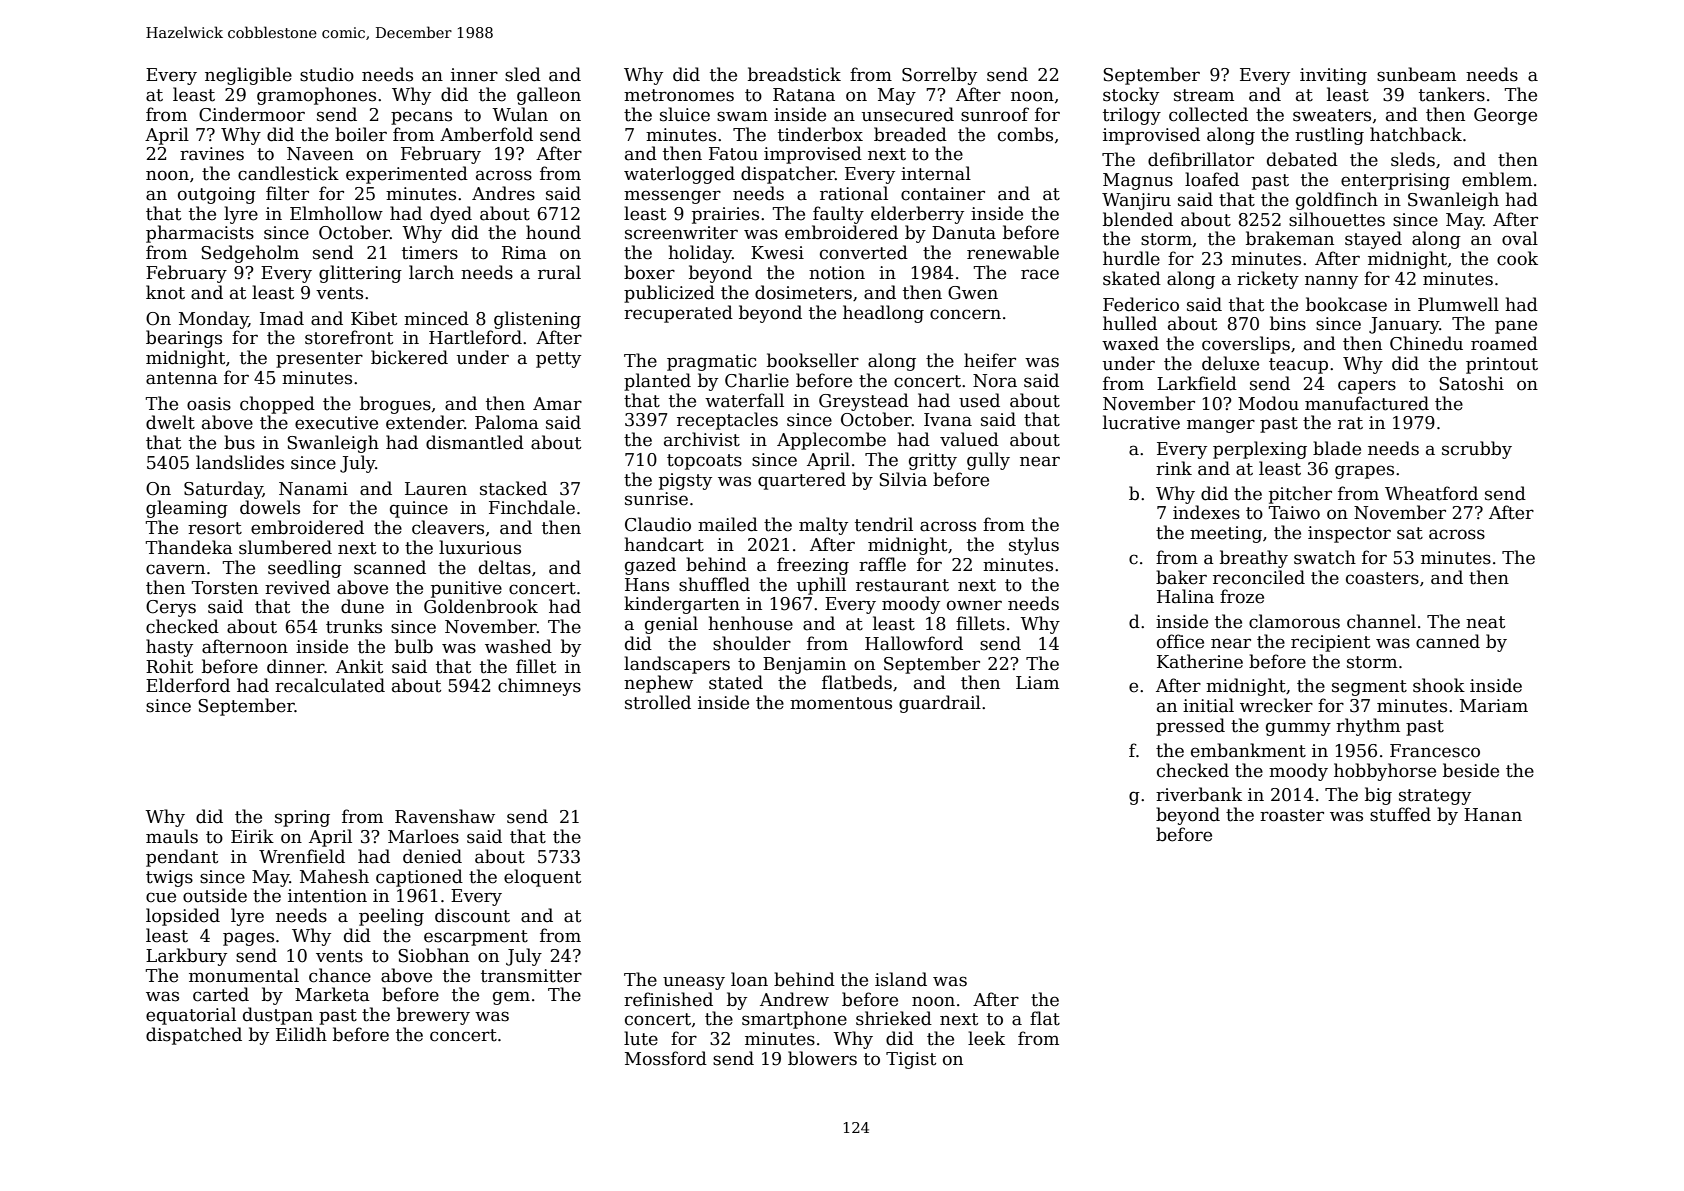  What do you see at coordinates (221, 994) in the screenshot?
I see `carted` at bounding box center [221, 994].
